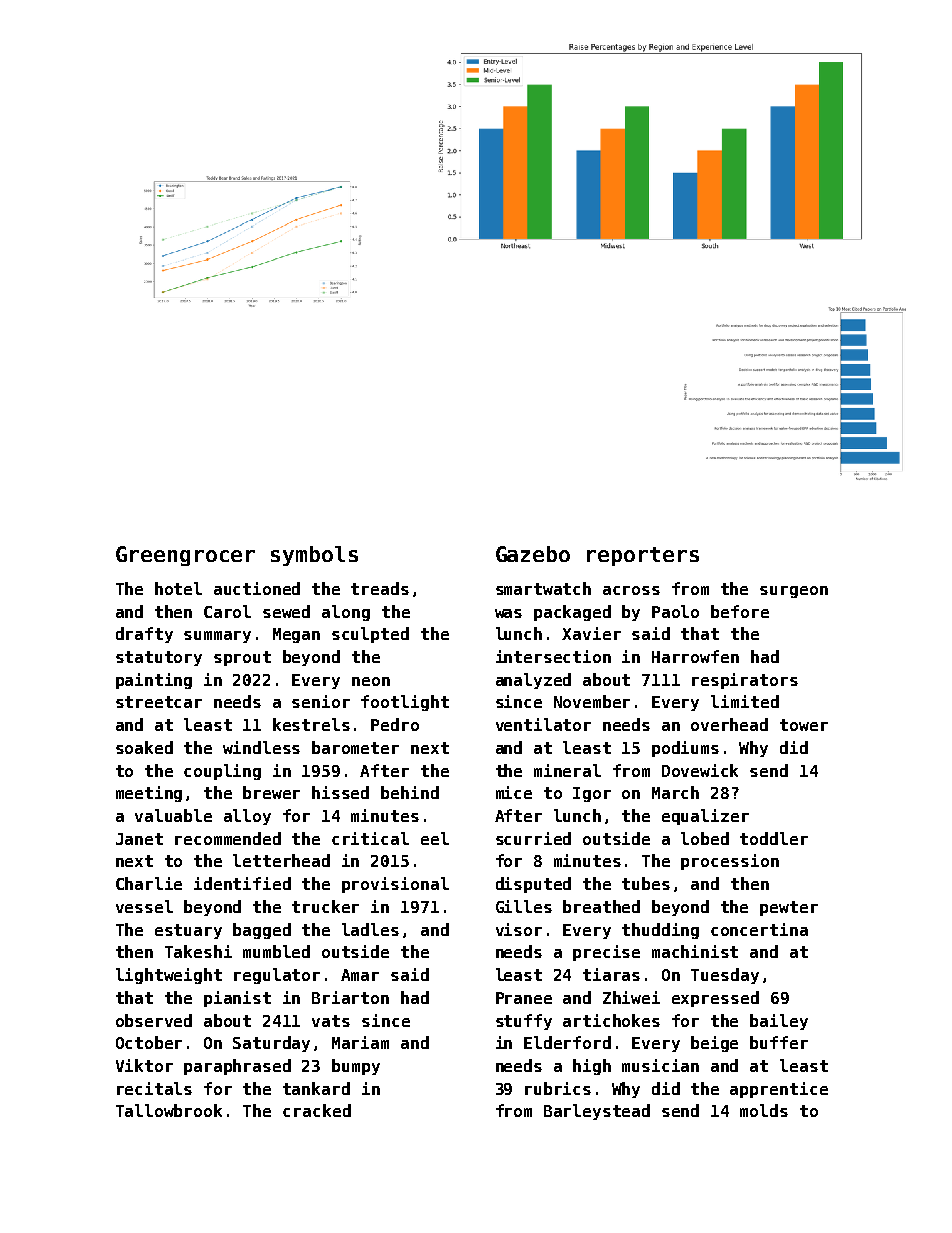  I want to click on observed, so click(154, 1020).
